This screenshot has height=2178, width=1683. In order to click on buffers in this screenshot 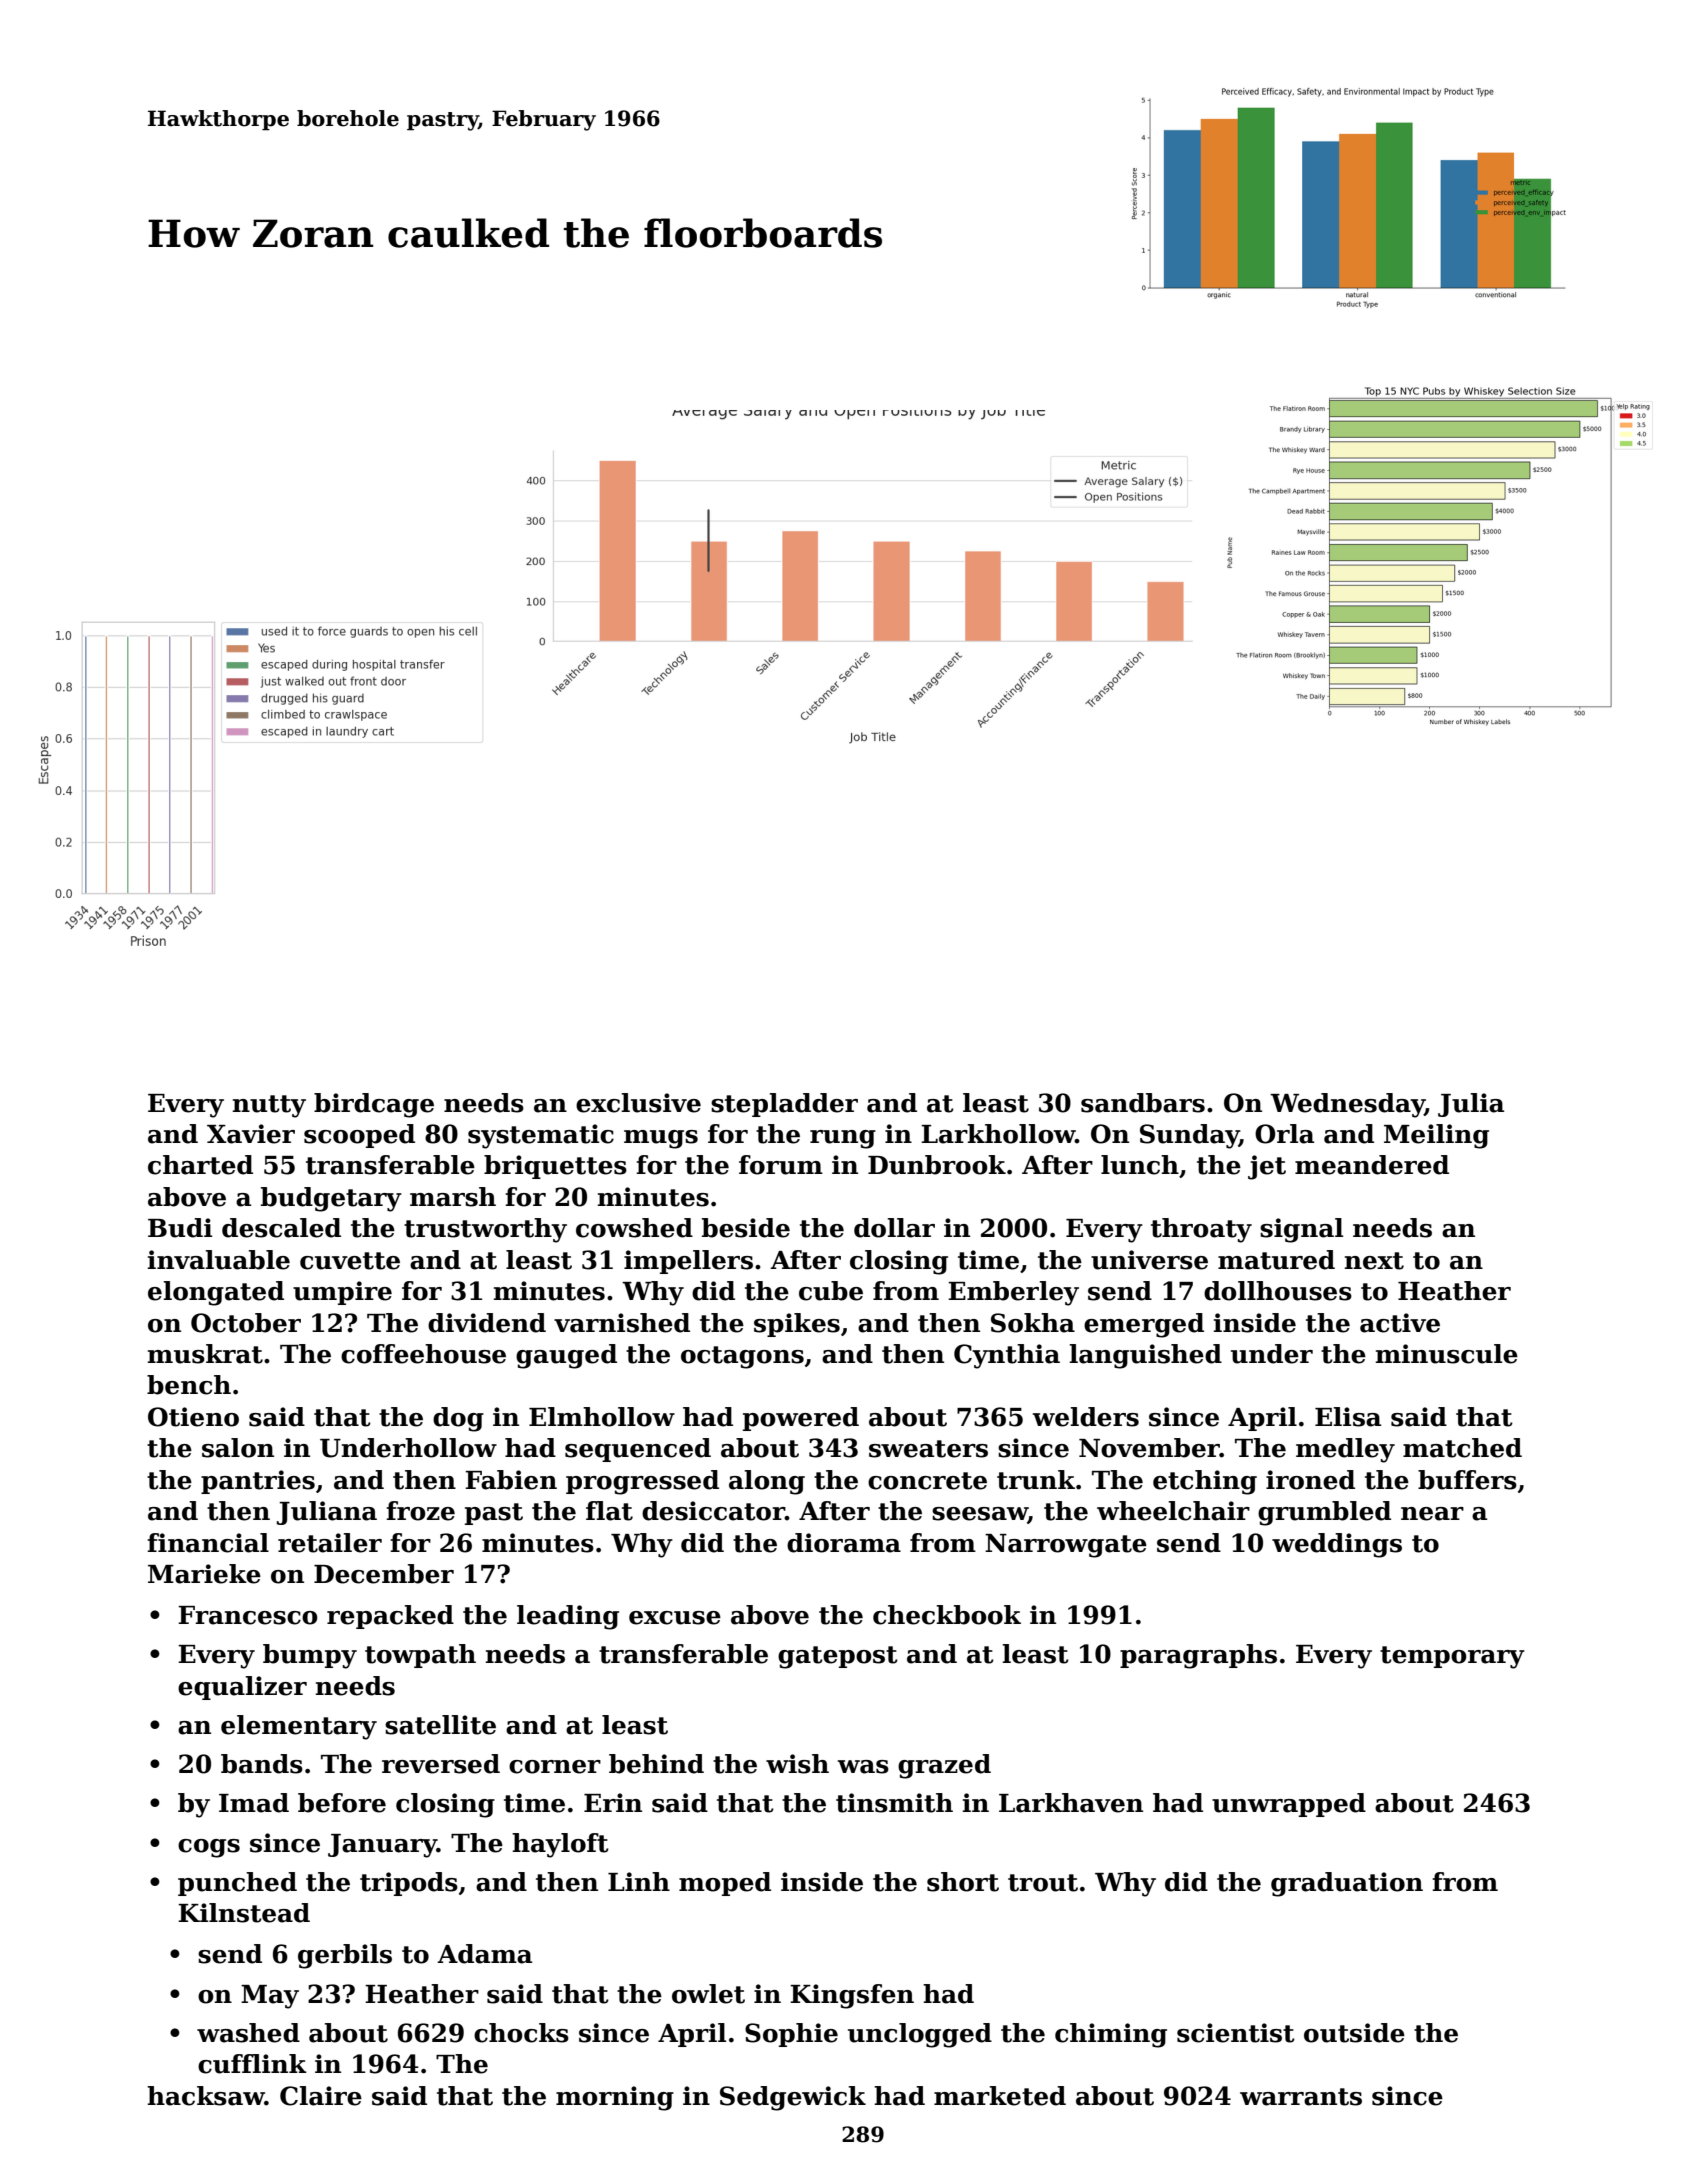, I will do `click(1467, 1480)`.
